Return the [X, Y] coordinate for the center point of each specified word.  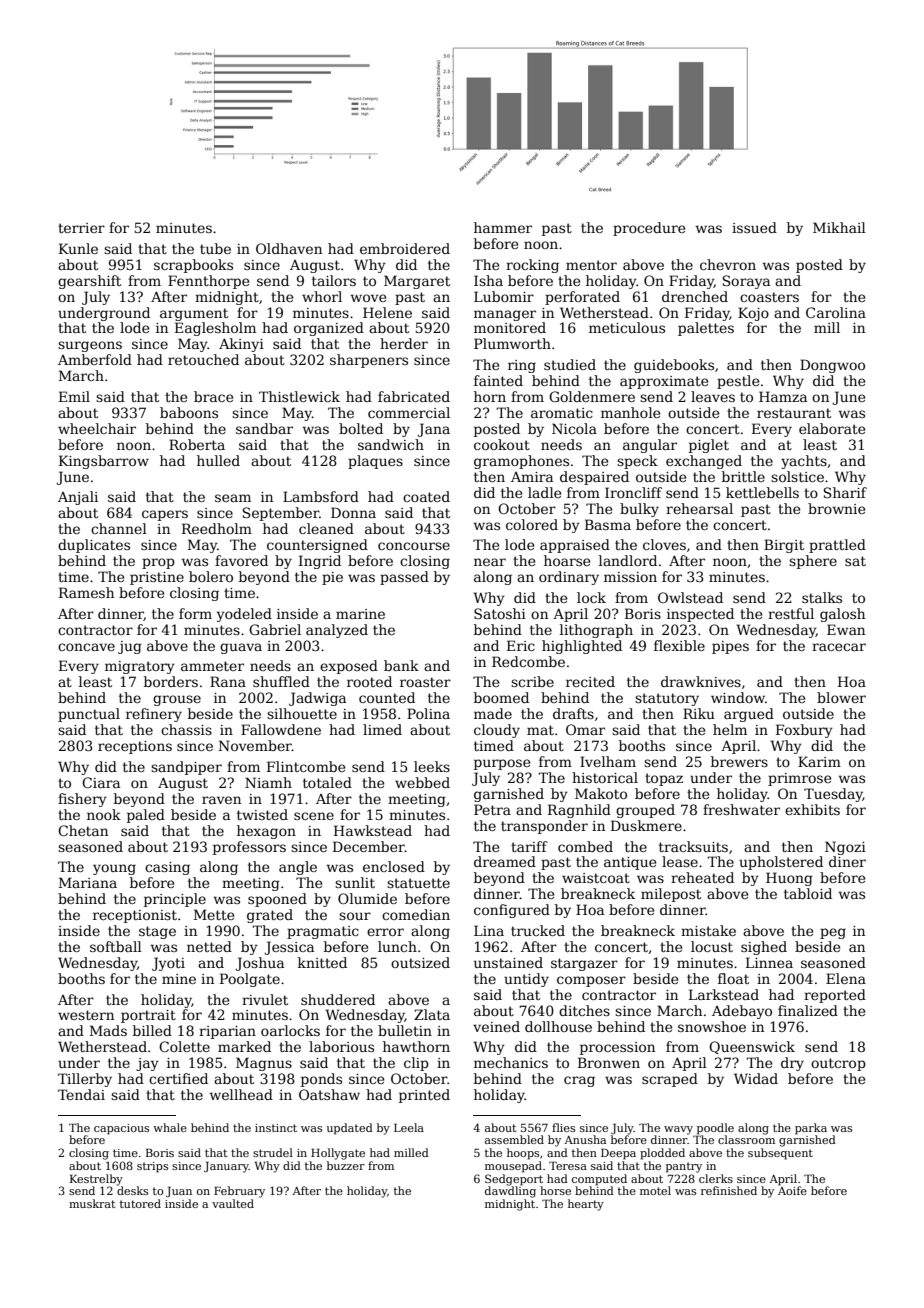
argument [194, 314]
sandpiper [186, 768]
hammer [503, 227]
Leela [409, 1127]
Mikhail [839, 227]
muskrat [92, 1203]
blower [841, 697]
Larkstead [724, 994]
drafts [573, 713]
